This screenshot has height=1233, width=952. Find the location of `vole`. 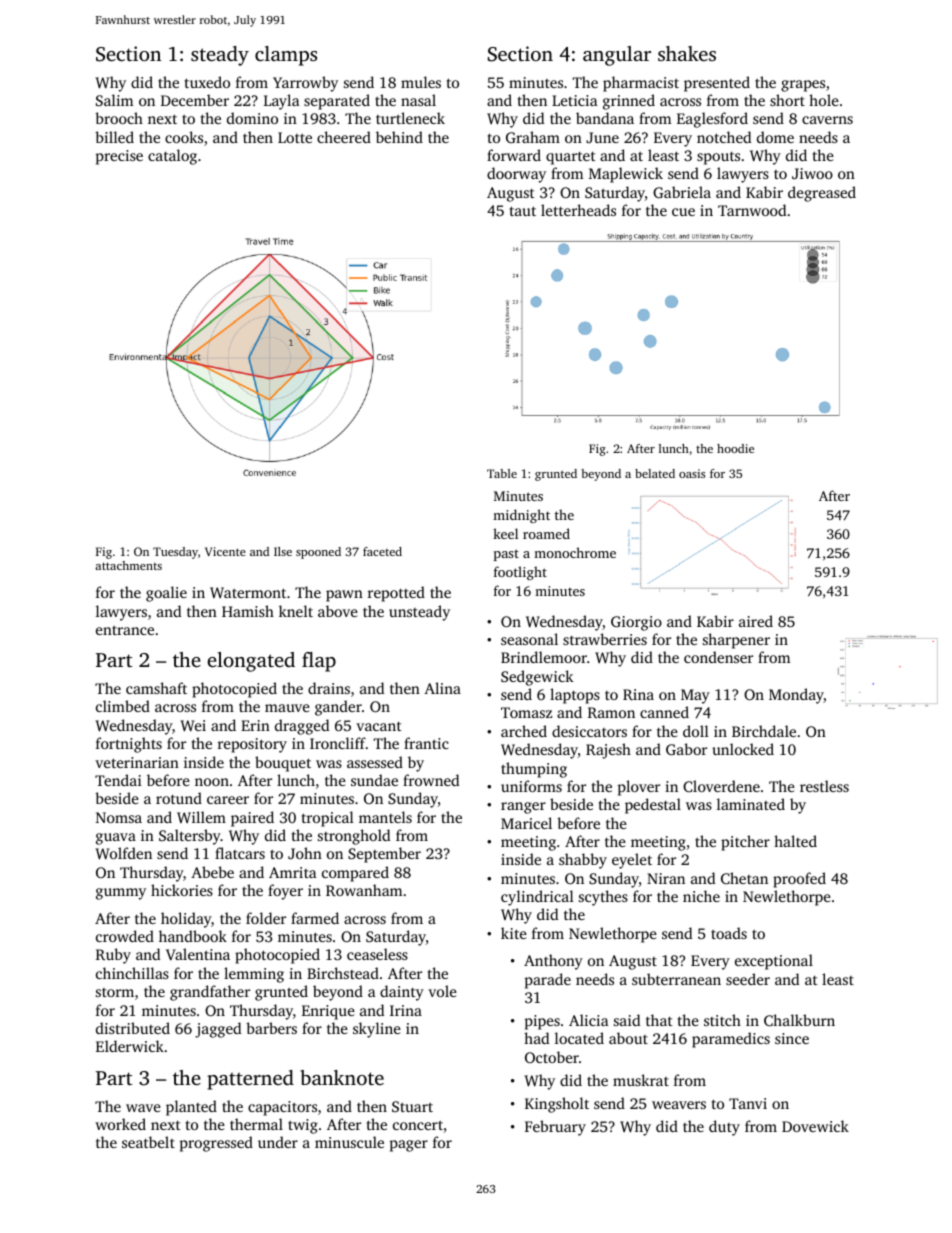

vole is located at coordinates (442, 991).
